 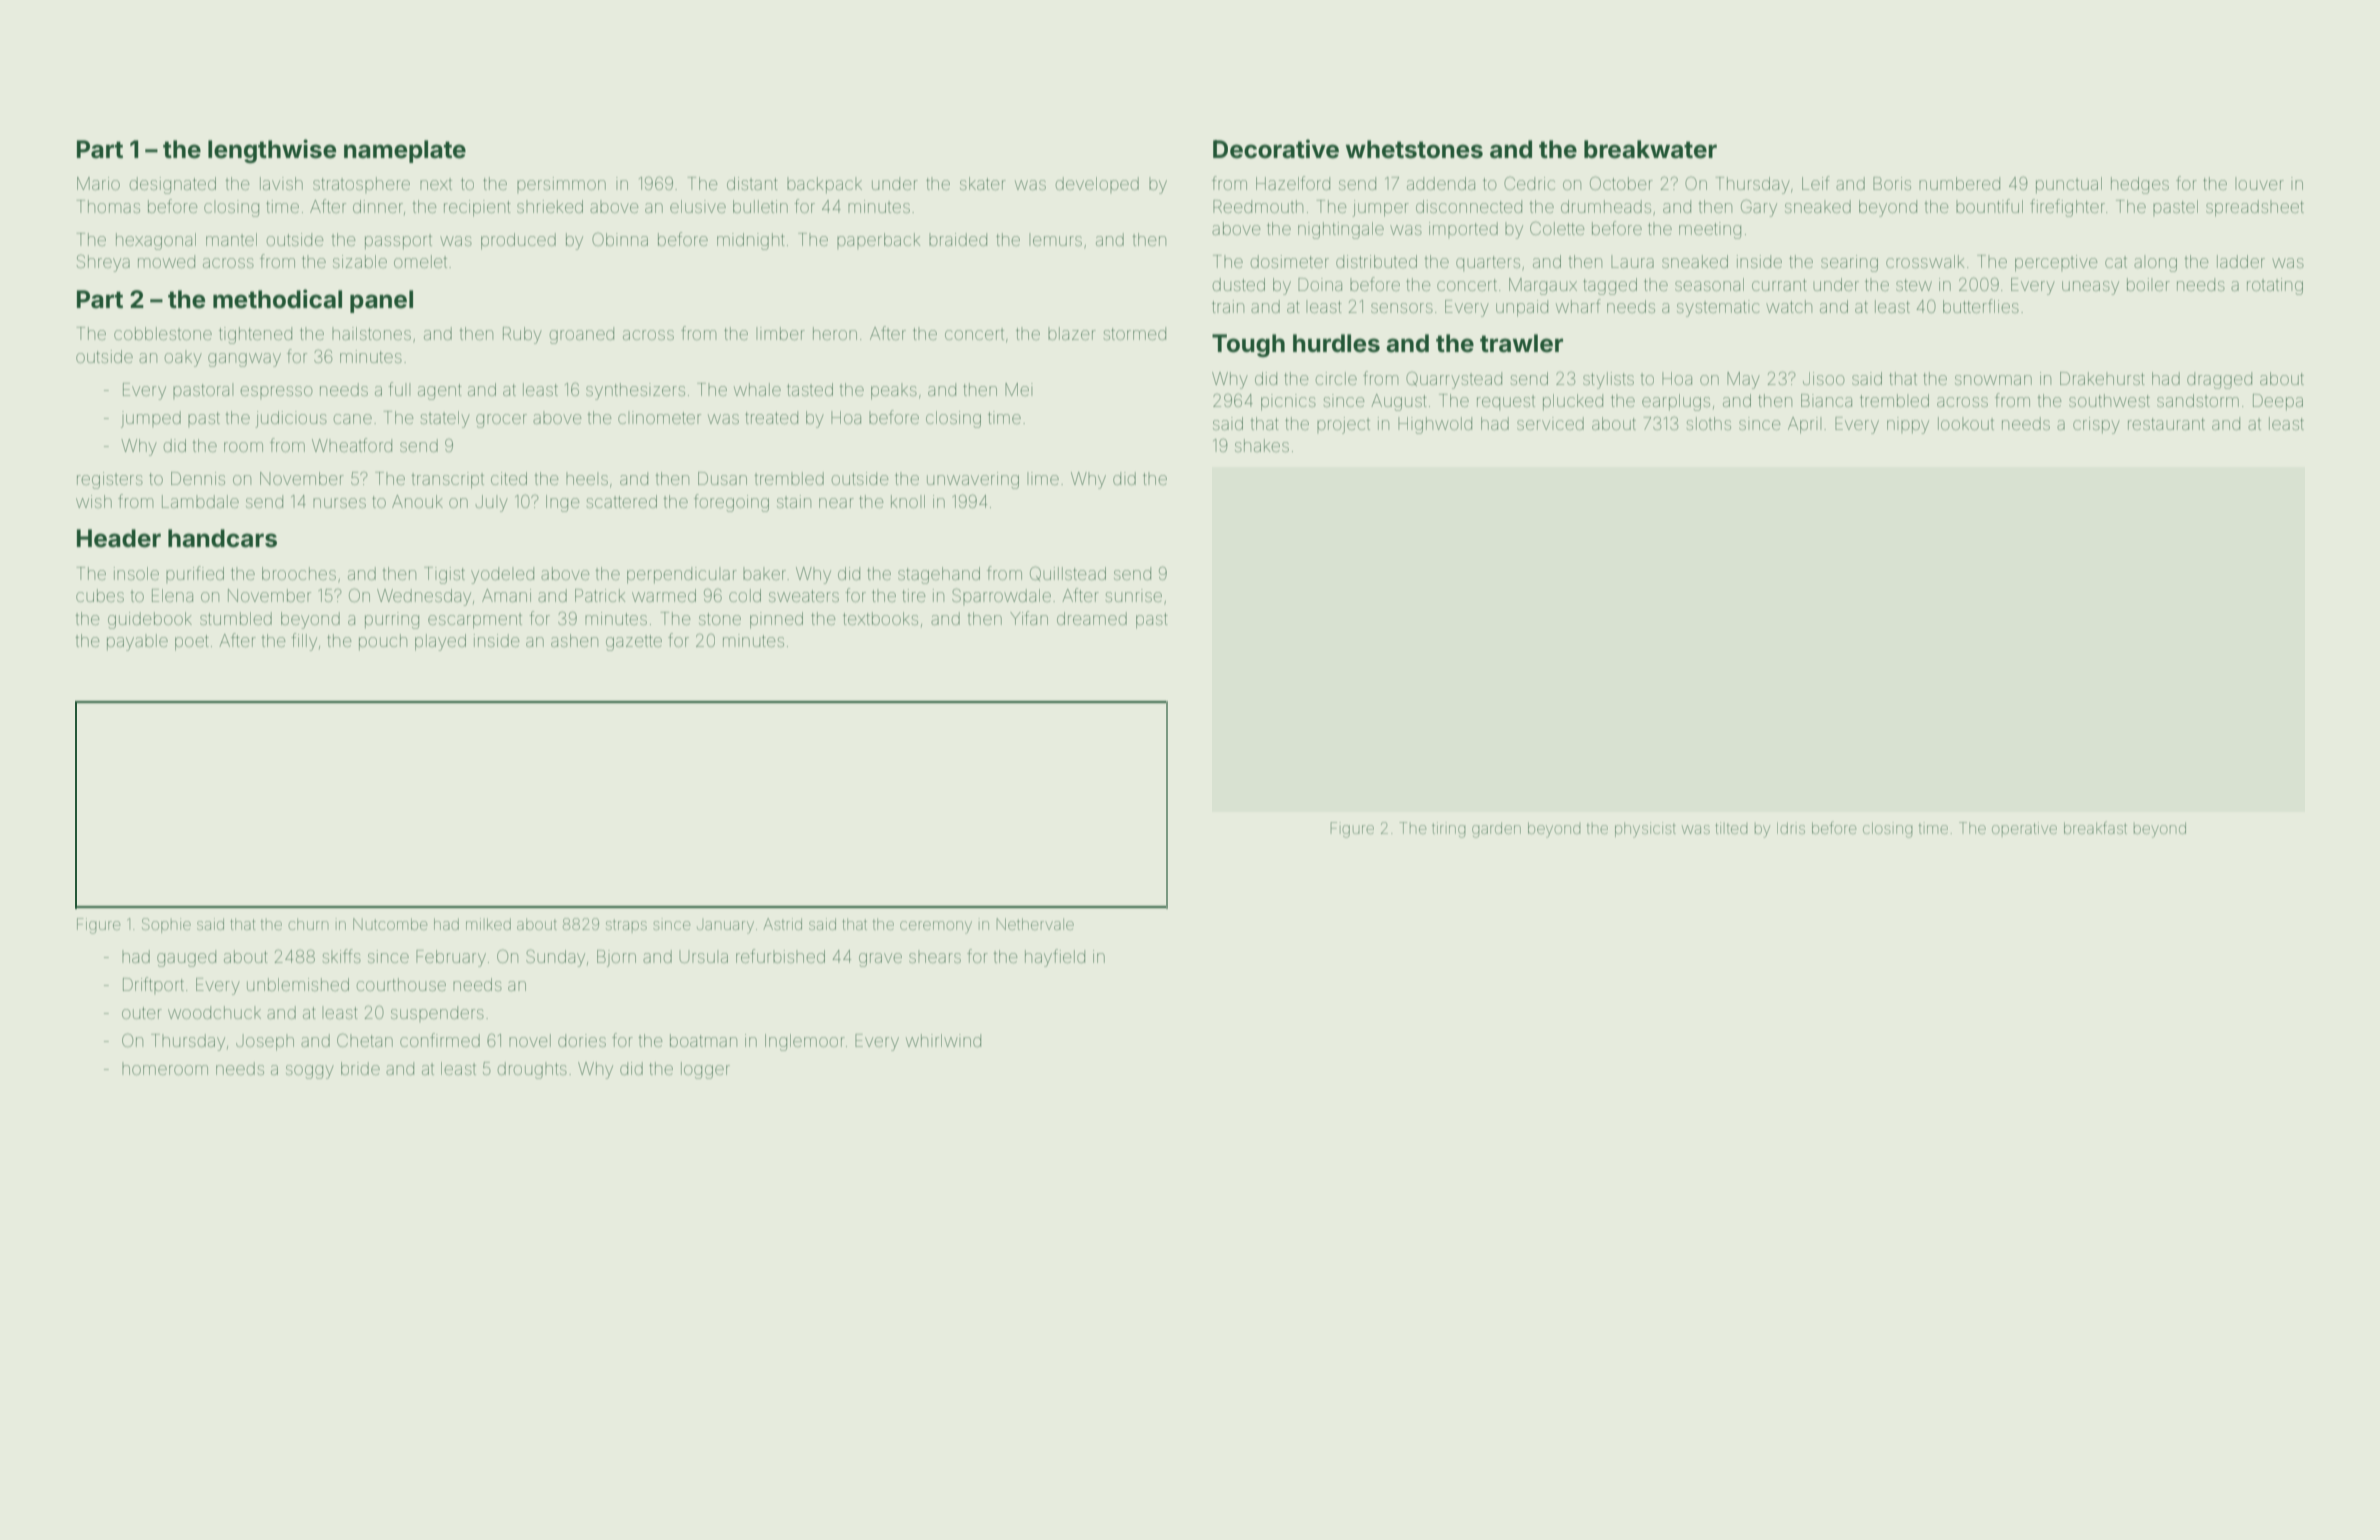 I want to click on tilted, so click(x=1731, y=828).
